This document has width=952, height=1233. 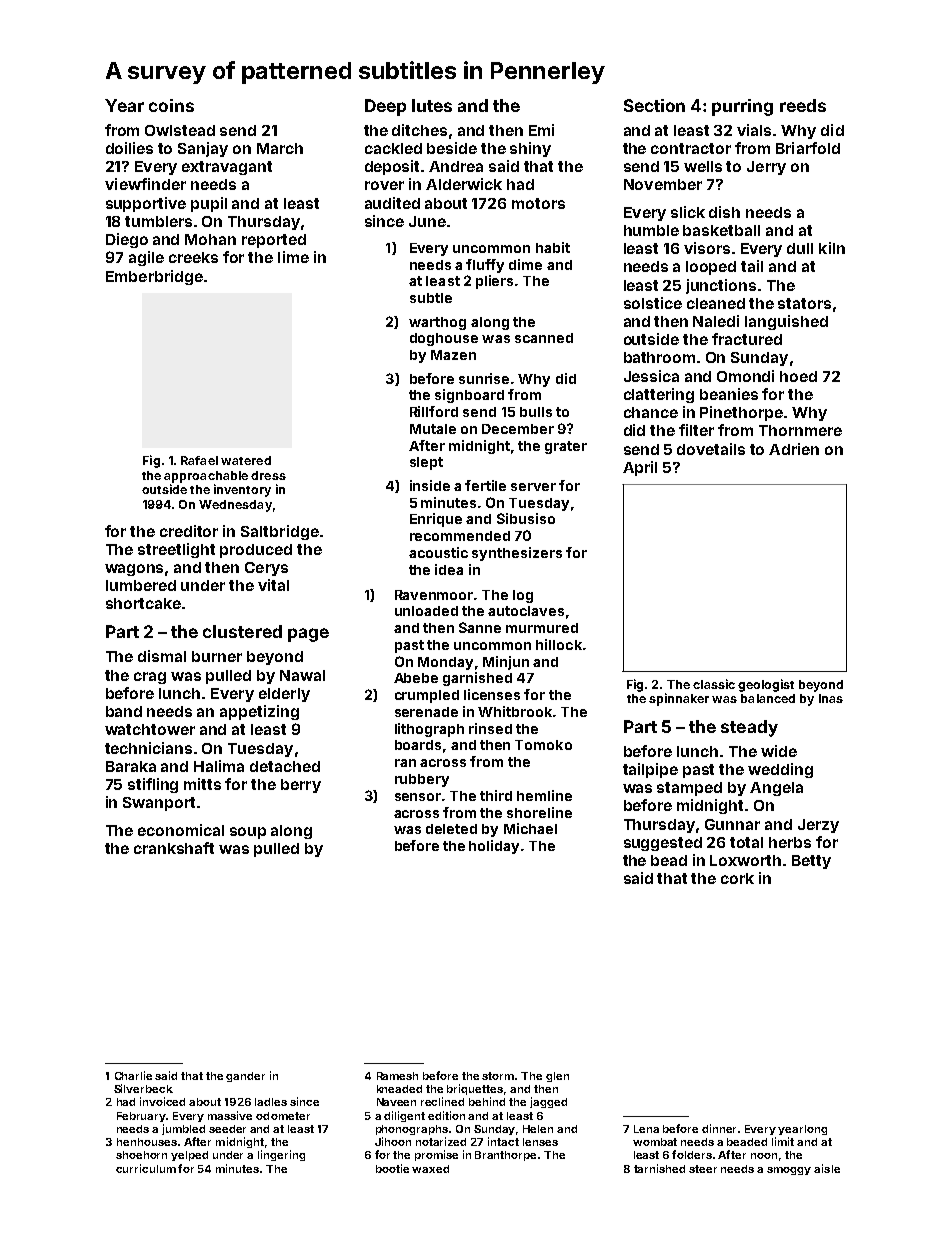 I want to click on Deep, so click(x=385, y=107).
